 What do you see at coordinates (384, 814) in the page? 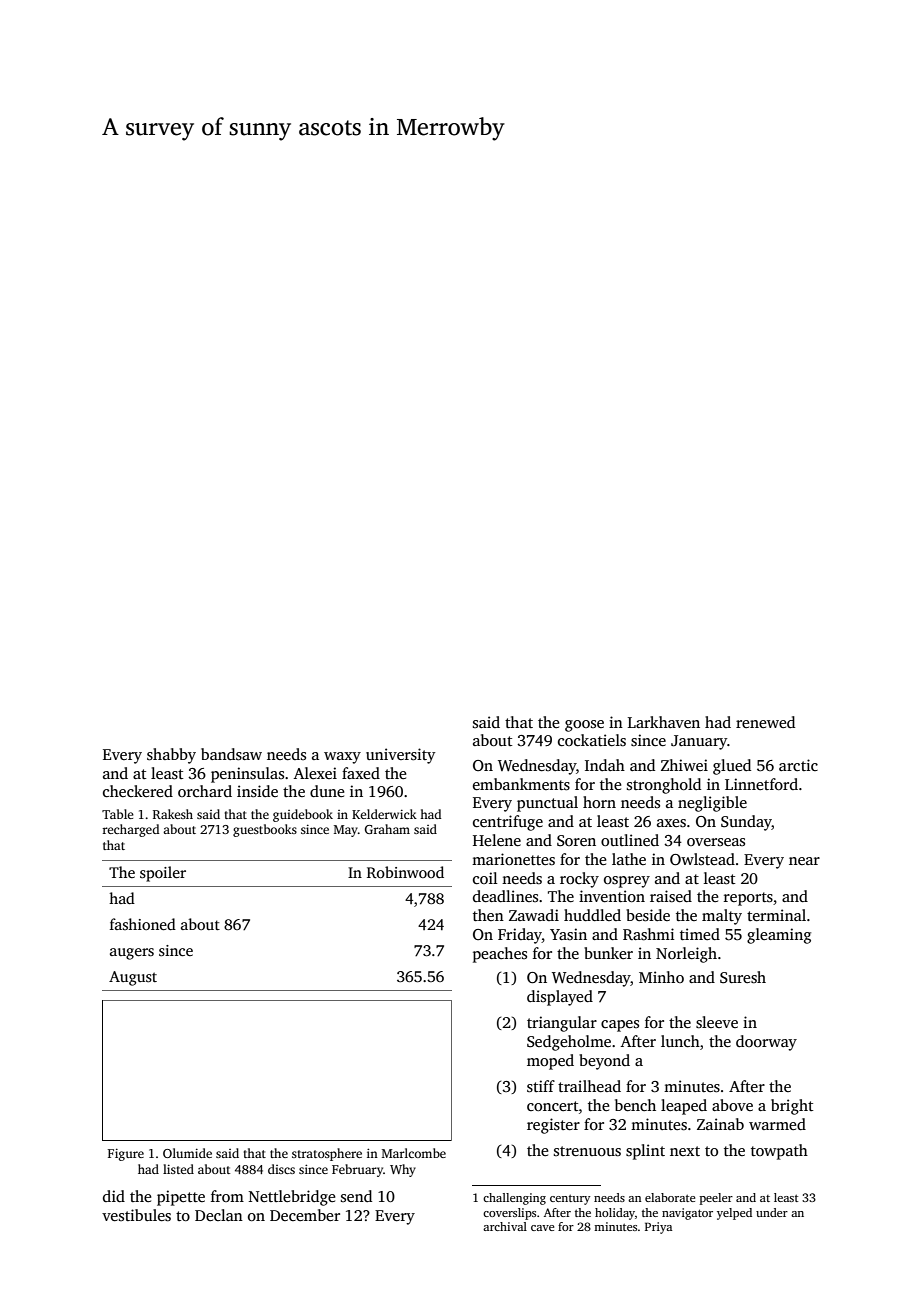
I see `Kelderwick` at bounding box center [384, 814].
